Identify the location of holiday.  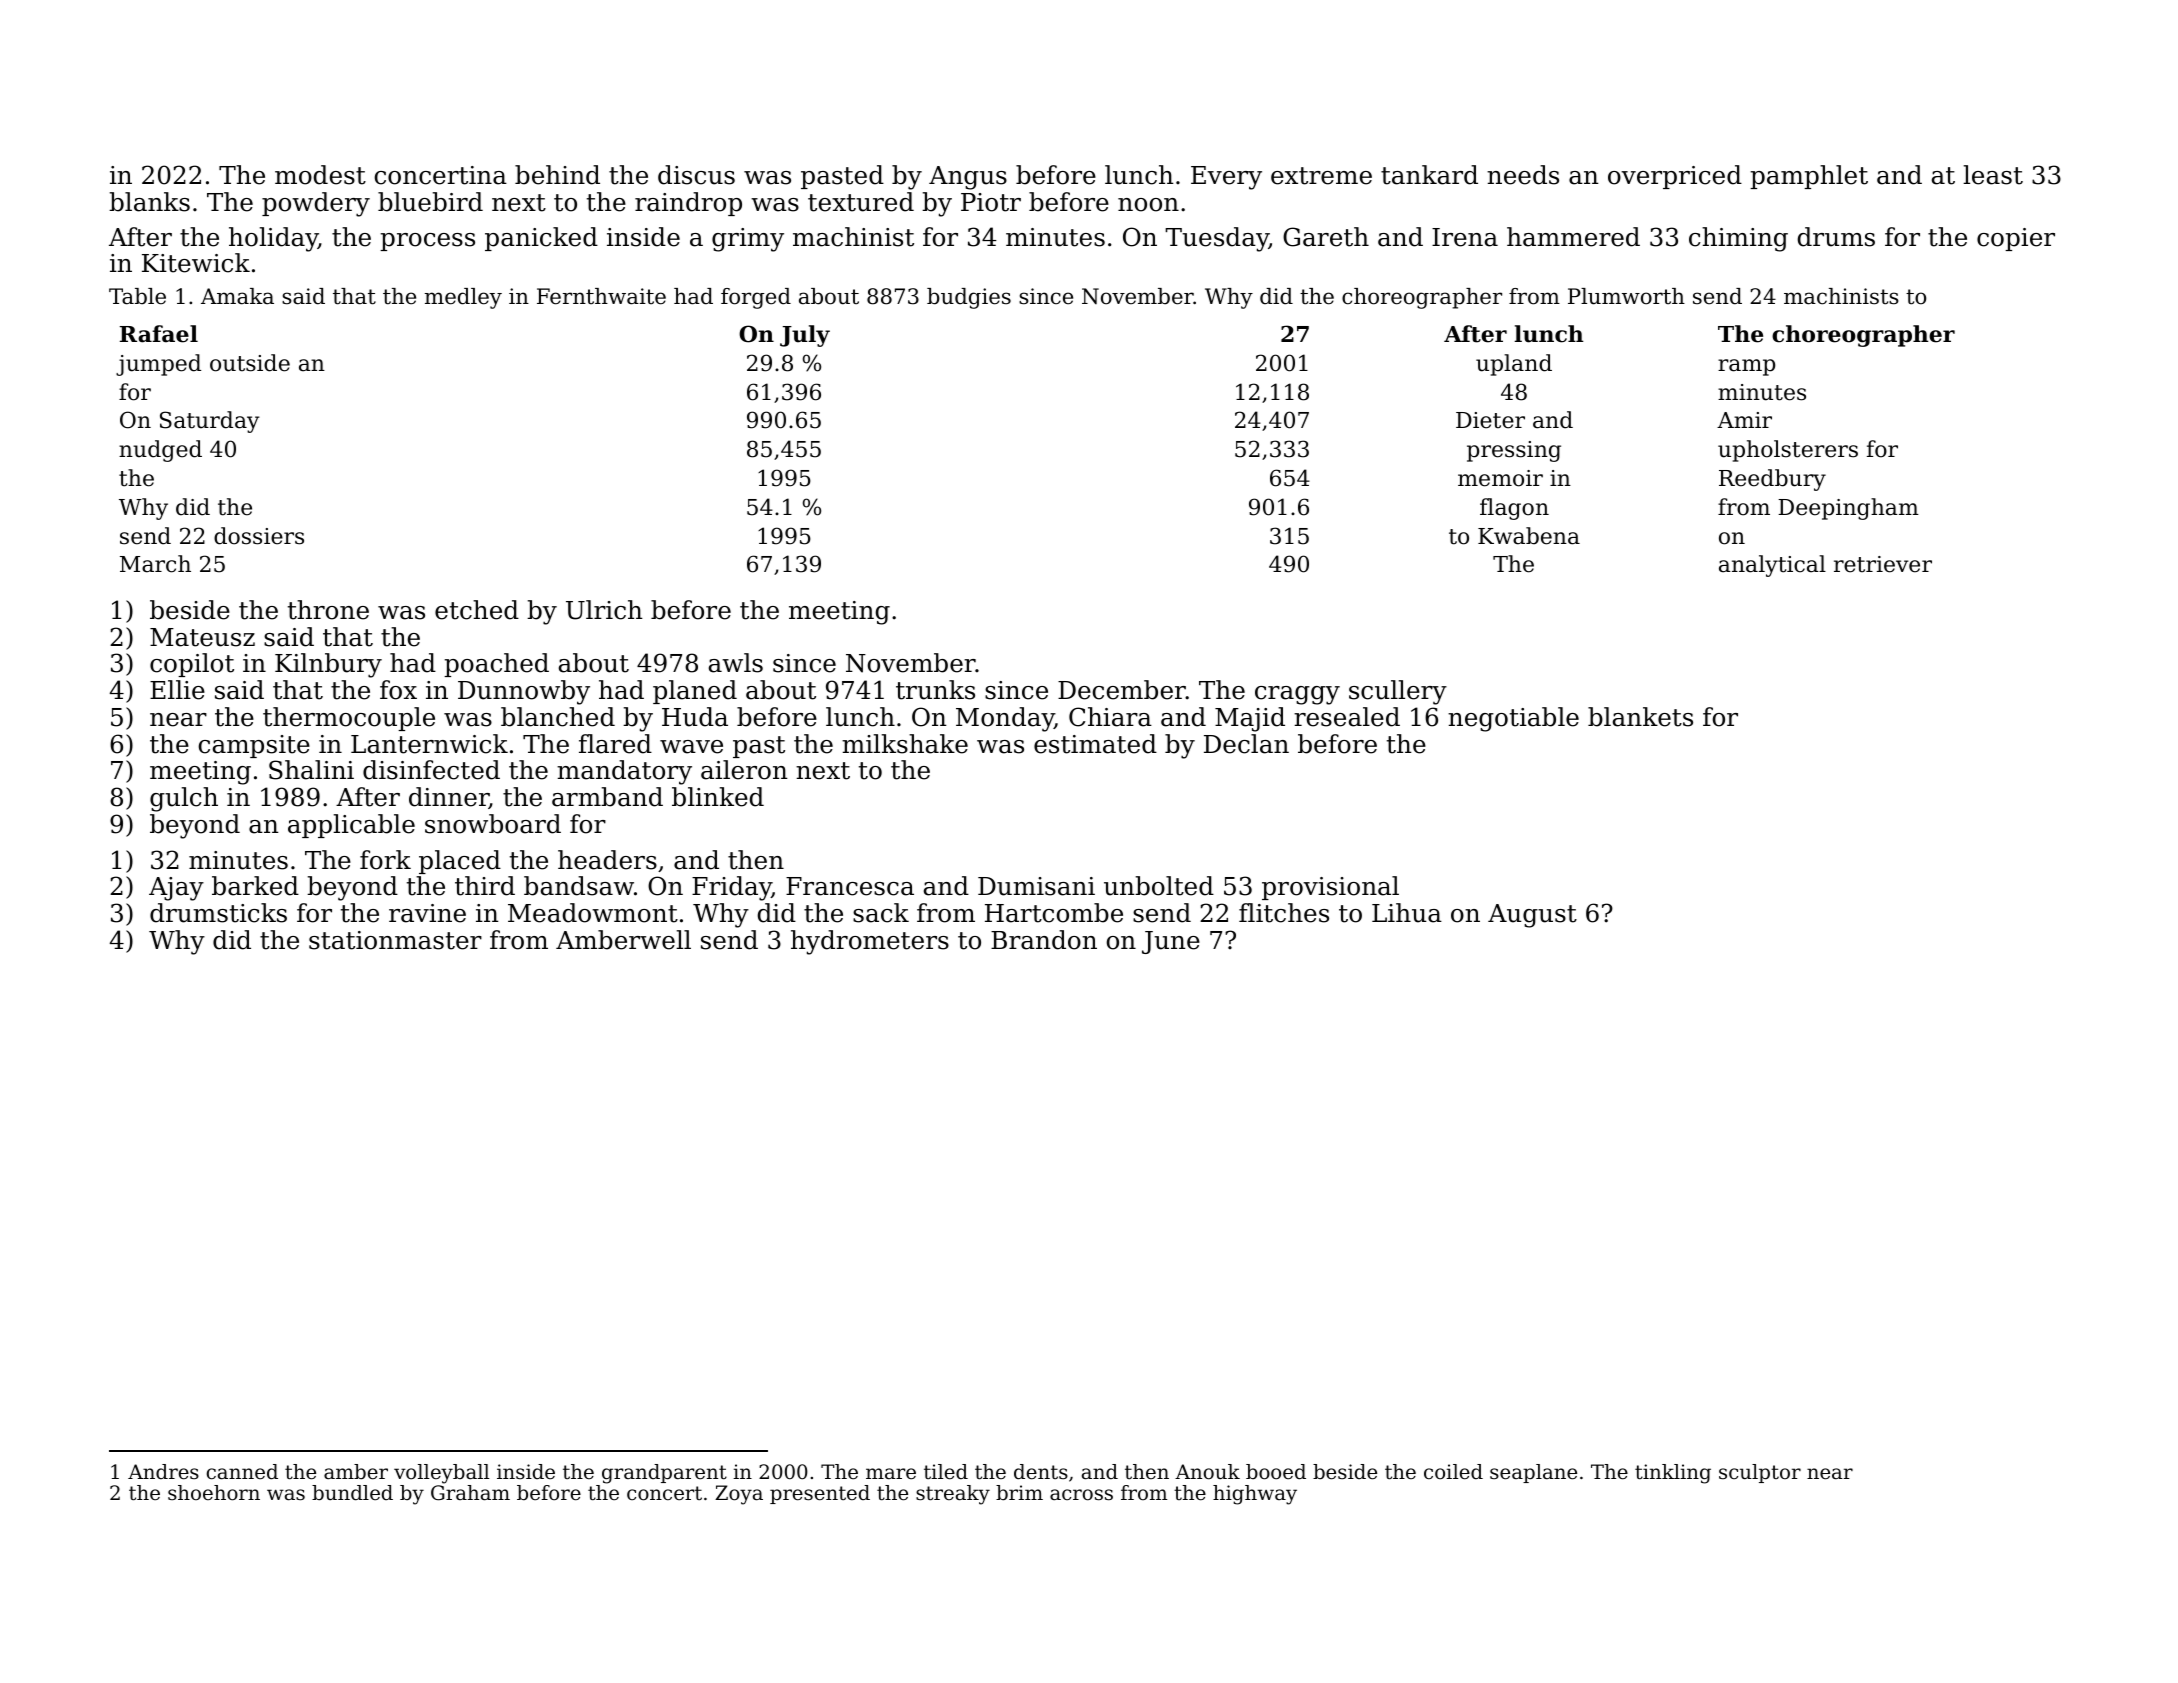
(273, 239).
